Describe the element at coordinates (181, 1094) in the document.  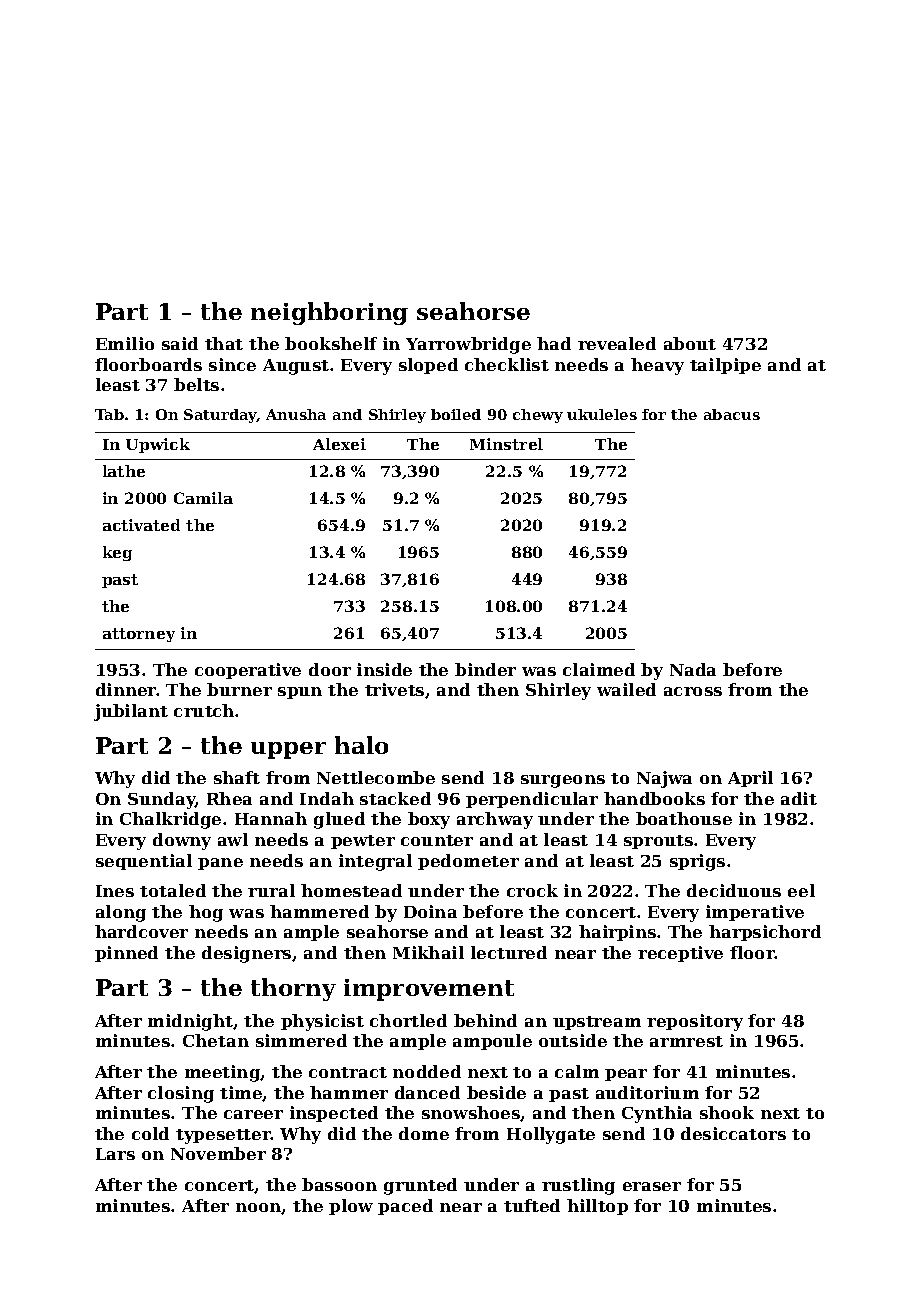
I see `closing` at that location.
